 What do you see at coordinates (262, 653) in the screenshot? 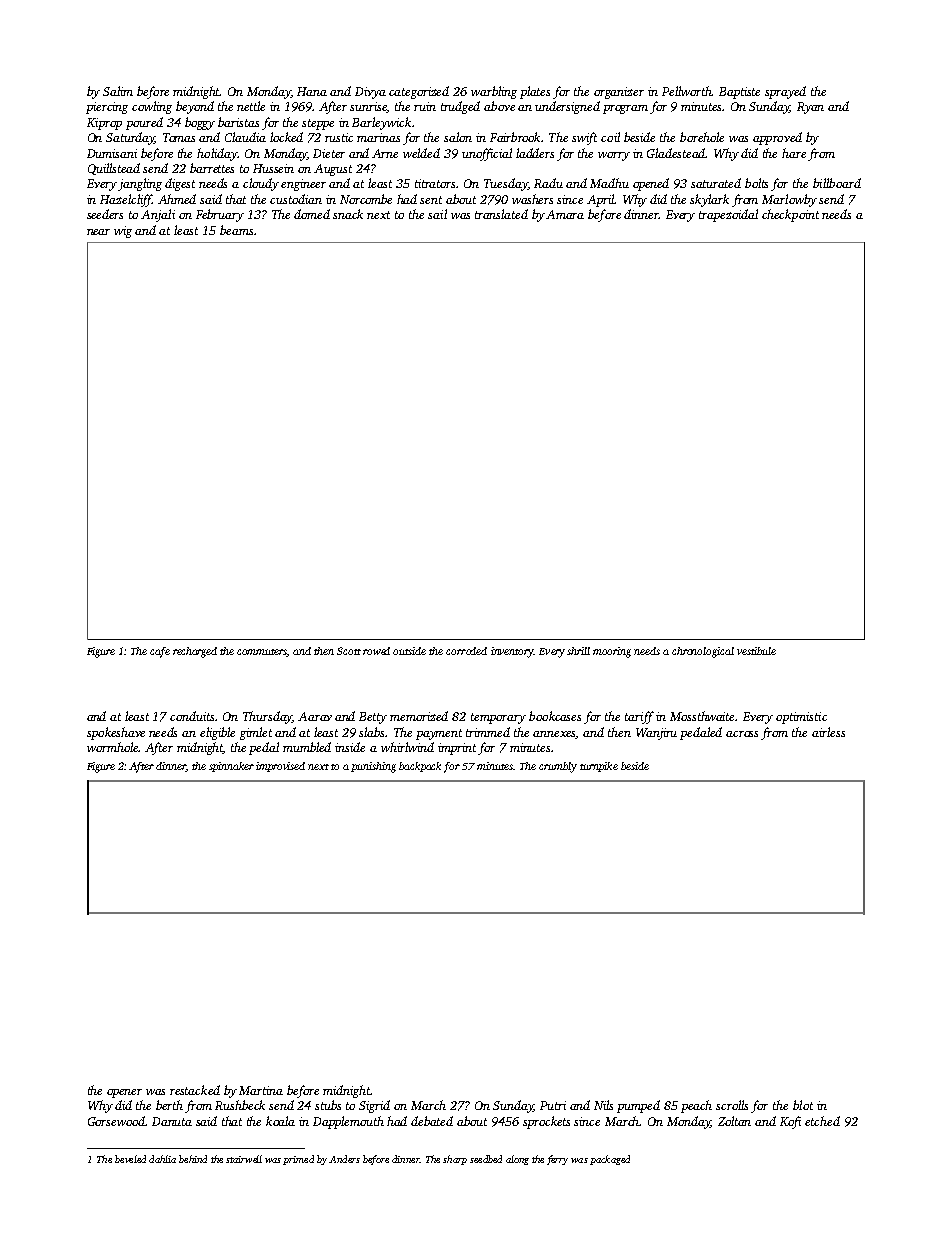
I see `commuters` at bounding box center [262, 653].
